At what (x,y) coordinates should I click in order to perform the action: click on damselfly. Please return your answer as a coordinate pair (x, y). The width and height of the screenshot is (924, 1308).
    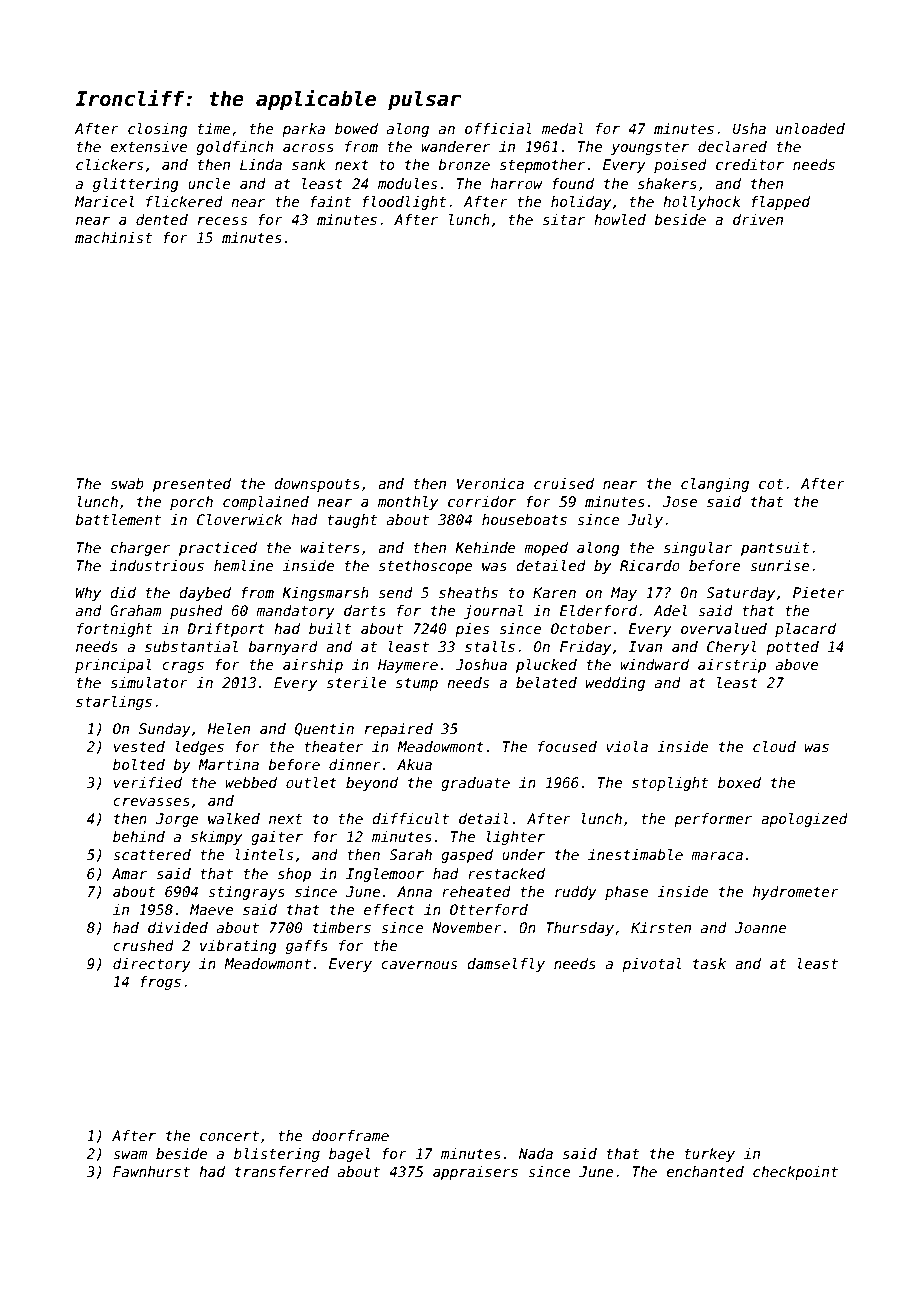
    Looking at the image, I should click on (506, 965).
